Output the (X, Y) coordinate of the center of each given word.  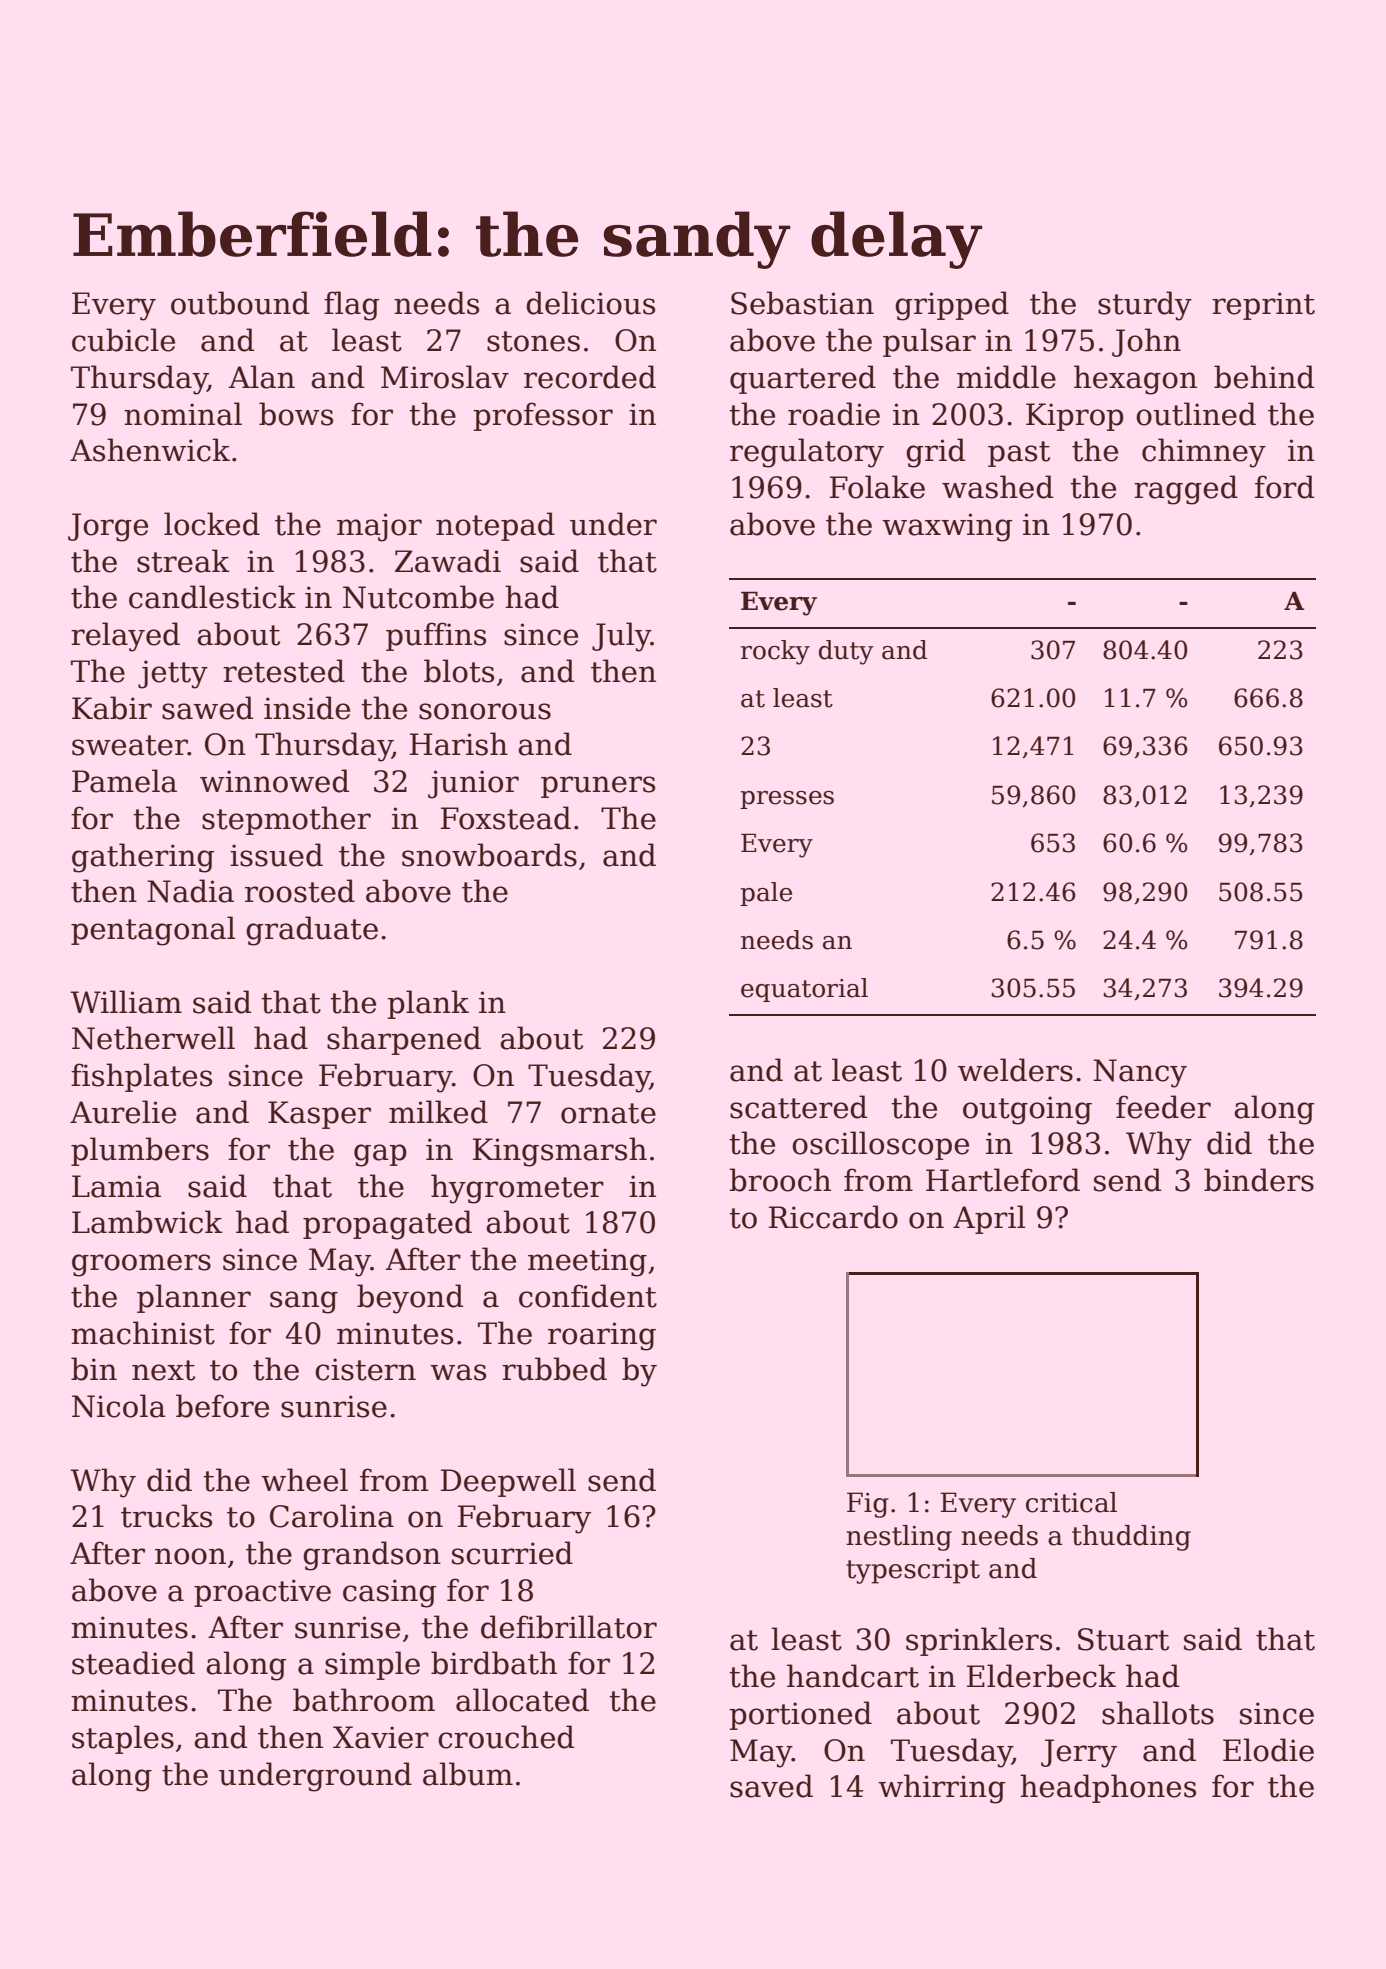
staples (123, 1739)
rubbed (554, 1369)
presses (787, 800)
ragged (1186, 490)
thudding (1131, 1538)
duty (846, 652)
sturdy (1145, 306)
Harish (459, 744)
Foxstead (506, 818)
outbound (240, 303)
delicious (590, 303)
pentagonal (153, 931)
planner (194, 1298)
